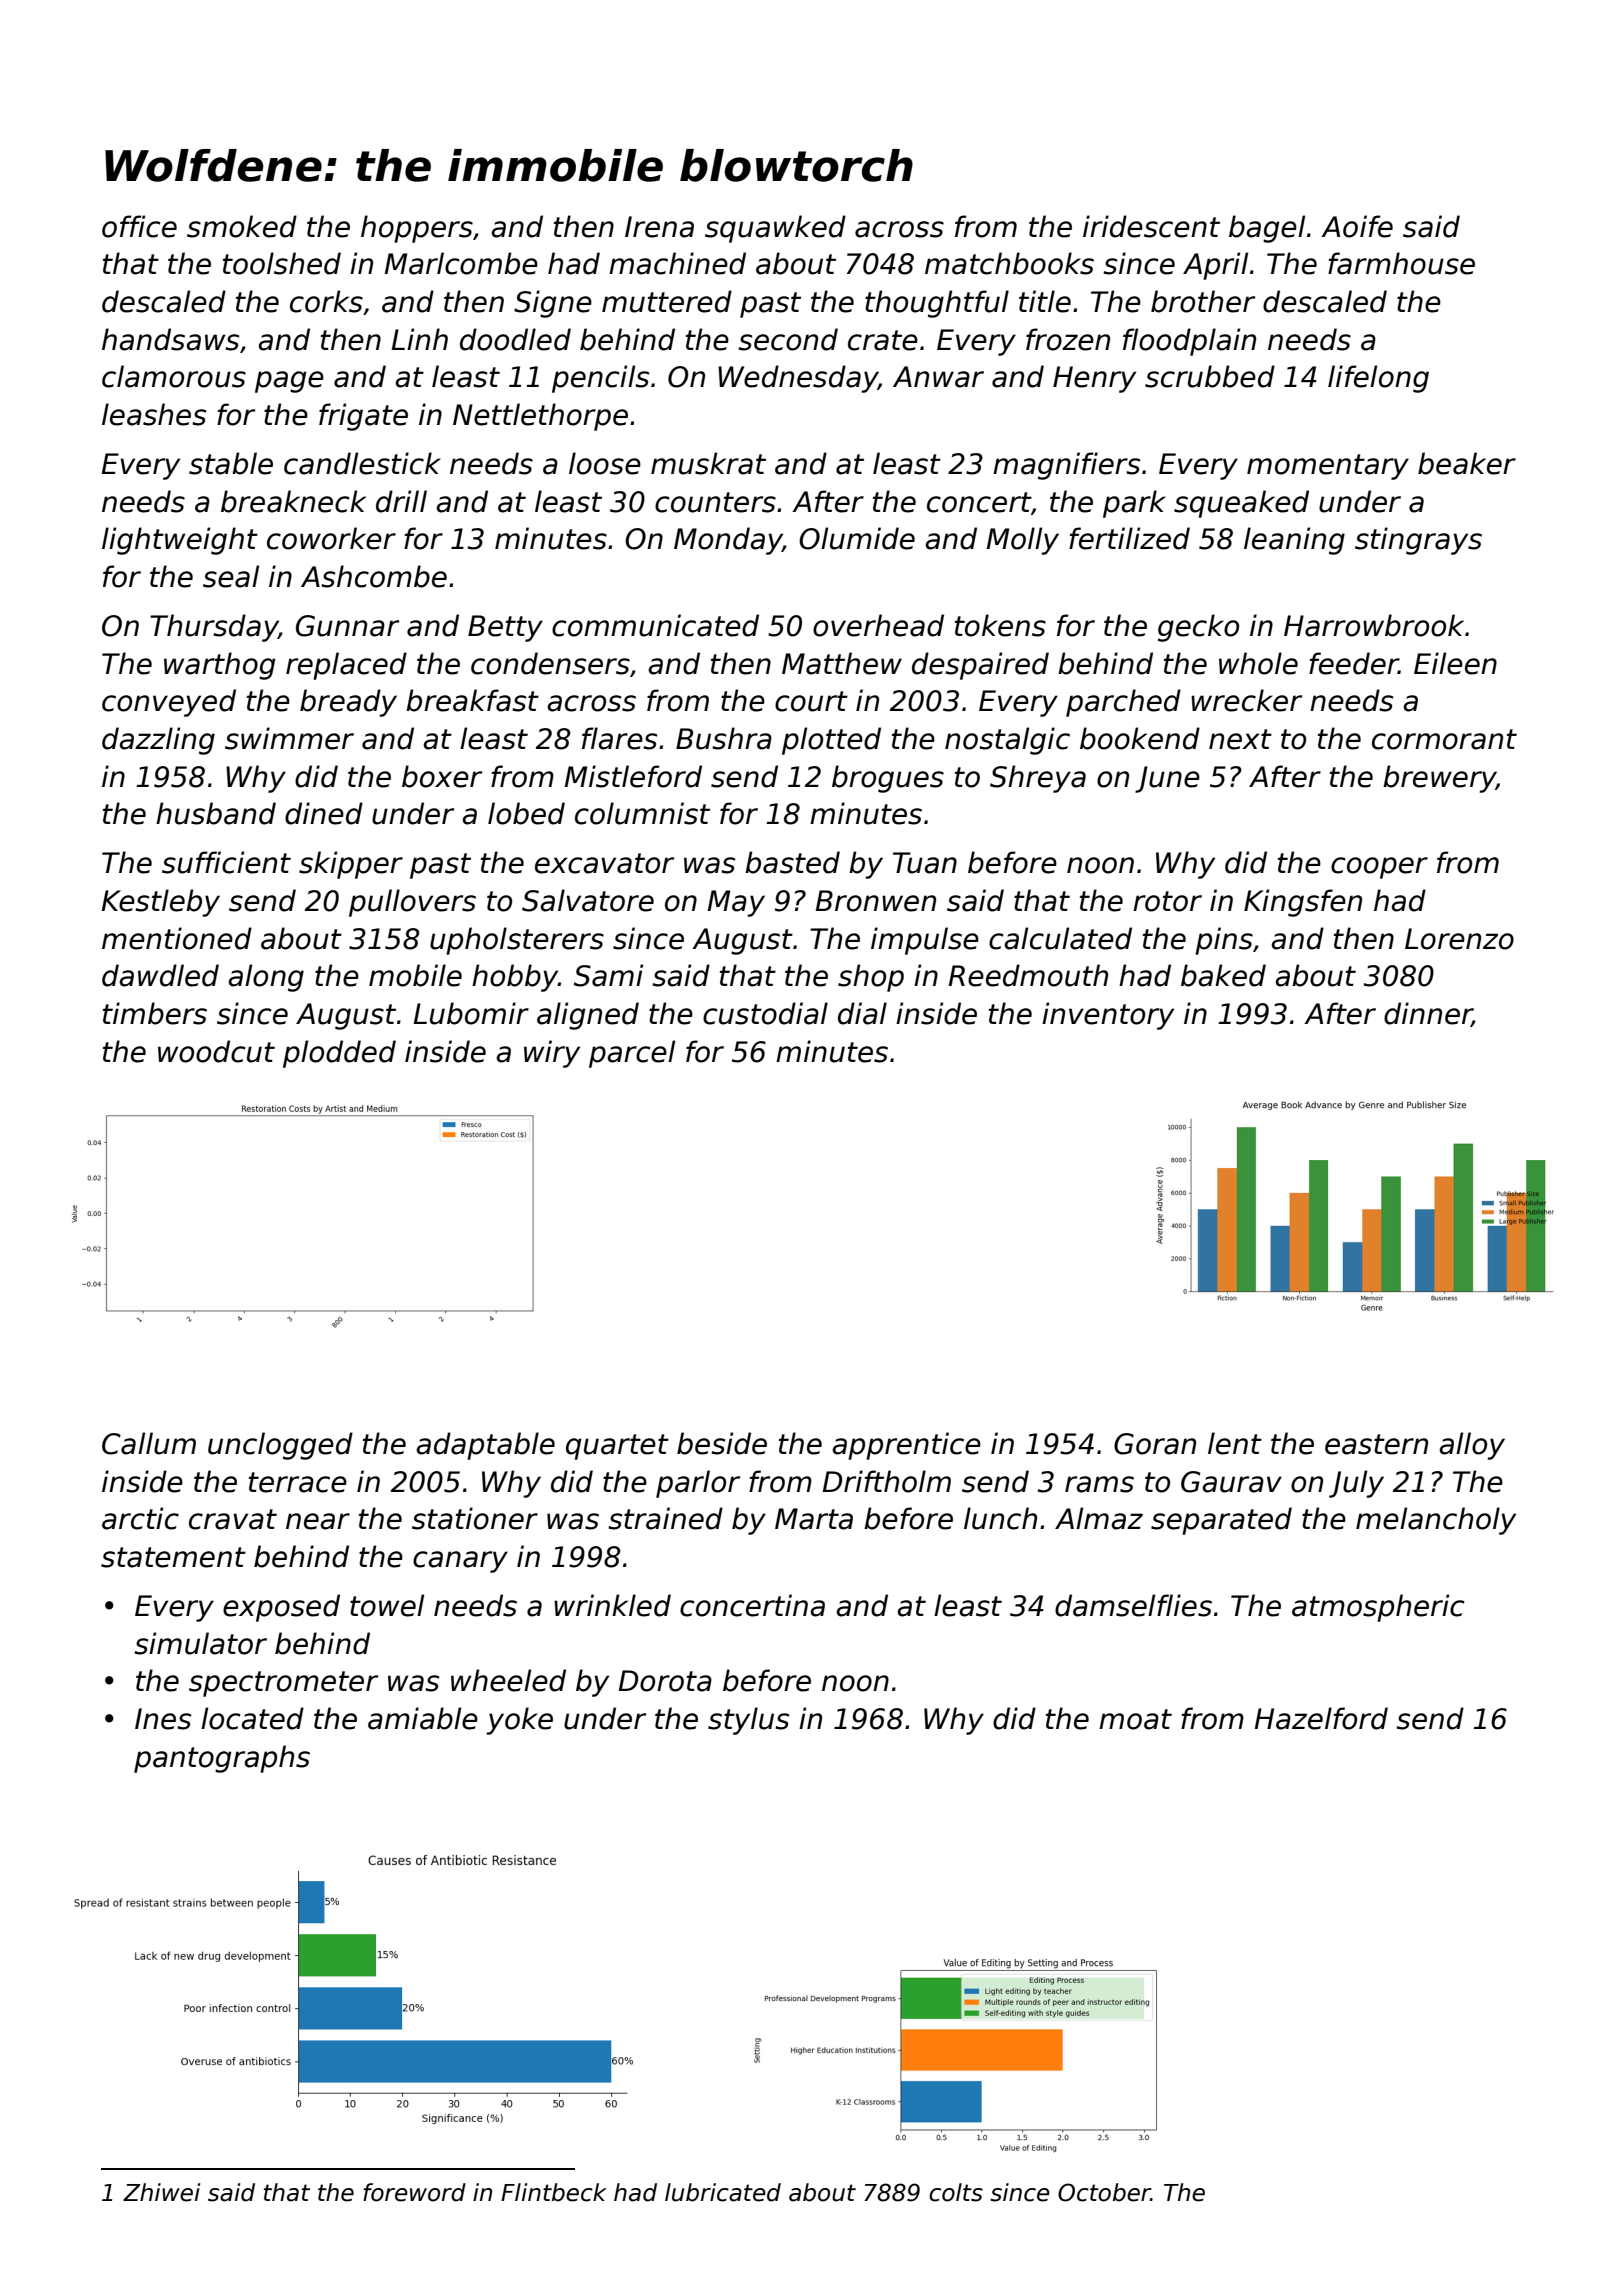 The image size is (1620, 2292). Describe the element at coordinates (414, 2192) in the screenshot. I see `foreword` at that location.
